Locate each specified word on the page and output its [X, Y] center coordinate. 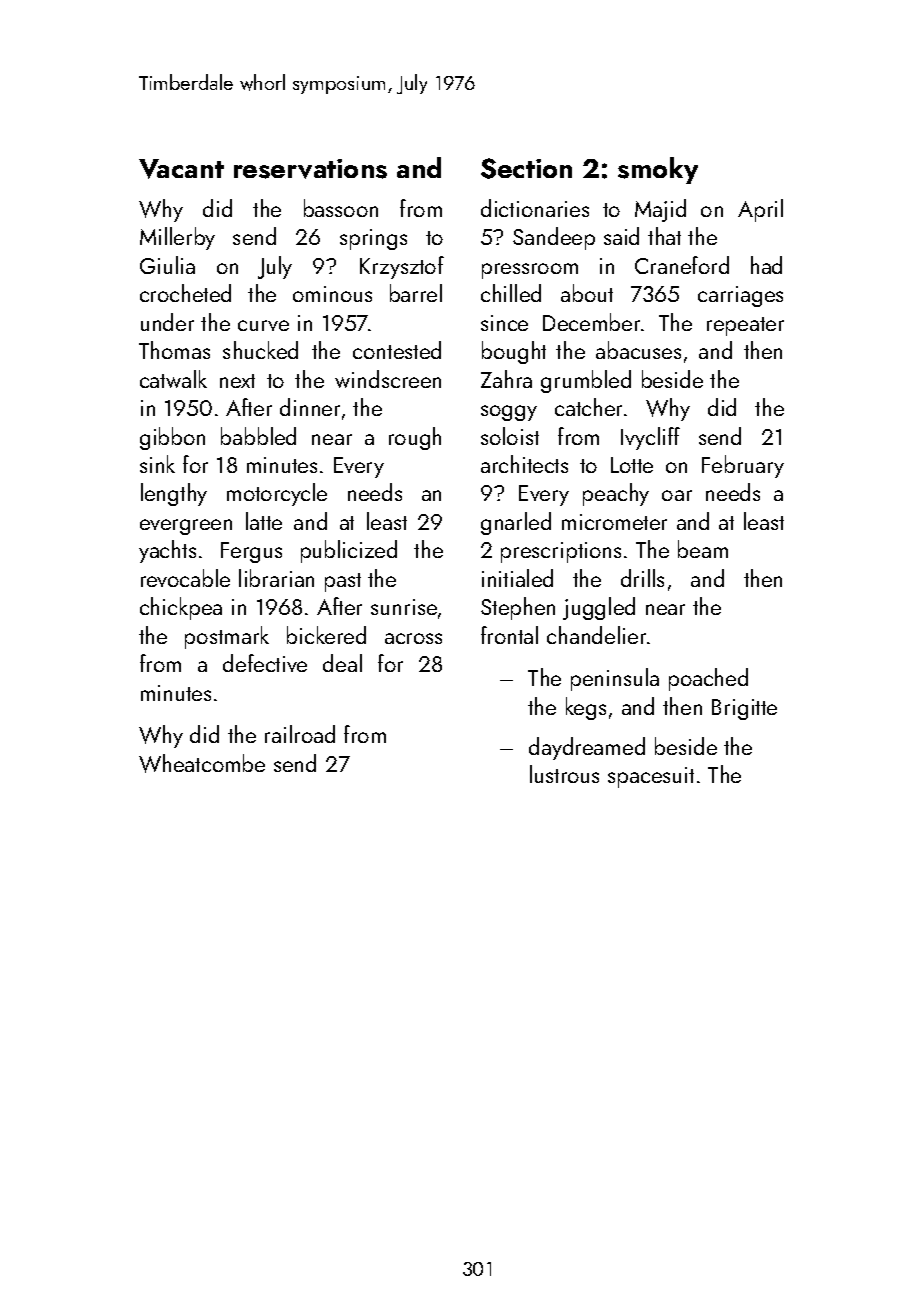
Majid [660, 210]
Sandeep [554, 238]
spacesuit [651, 777]
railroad [300, 734]
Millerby [177, 238]
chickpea [181, 608]
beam [703, 549]
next [237, 381]
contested [397, 350]
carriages [740, 296]
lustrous [564, 774]
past [343, 582]
